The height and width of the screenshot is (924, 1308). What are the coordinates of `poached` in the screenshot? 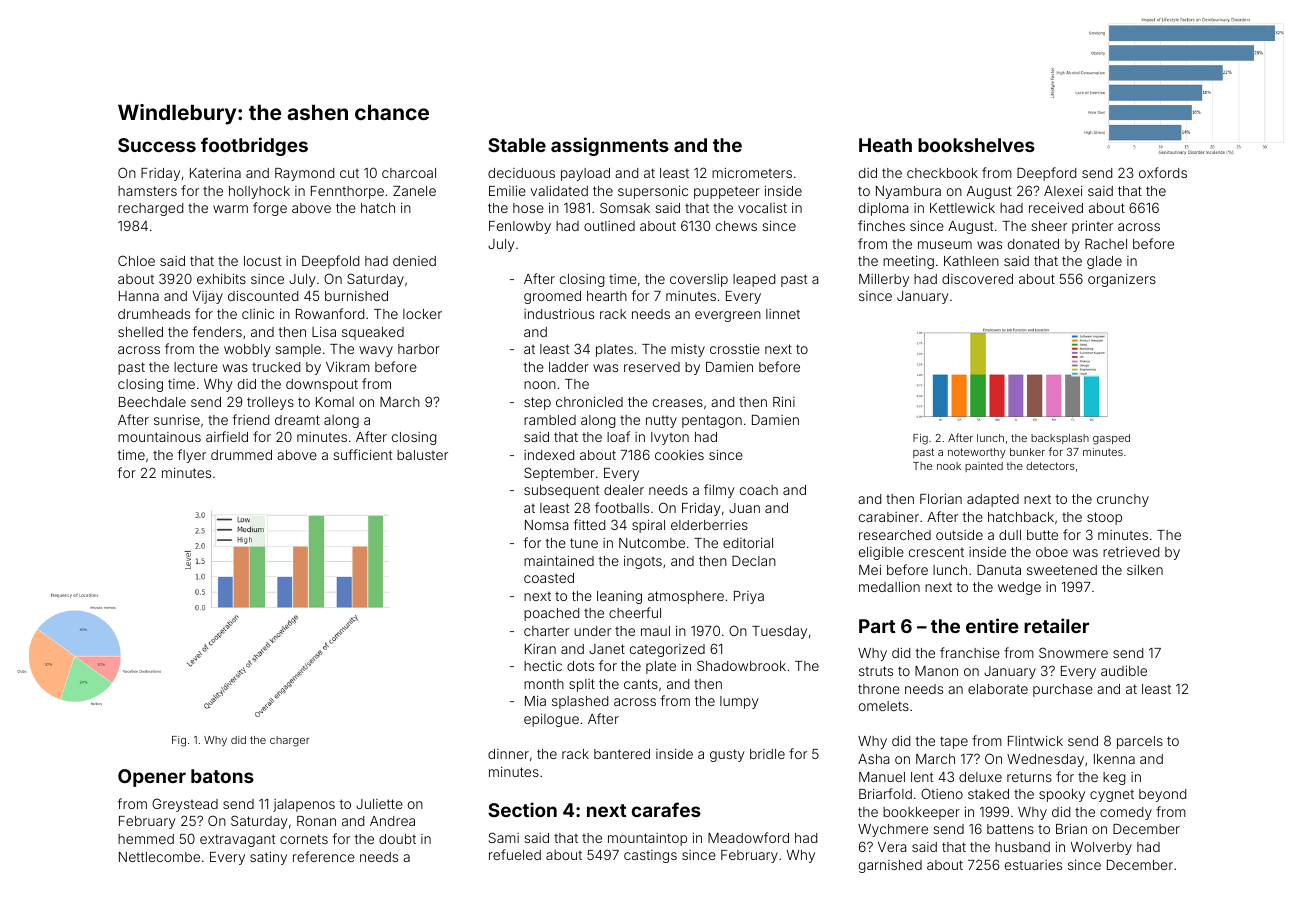 It's located at (551, 614).
